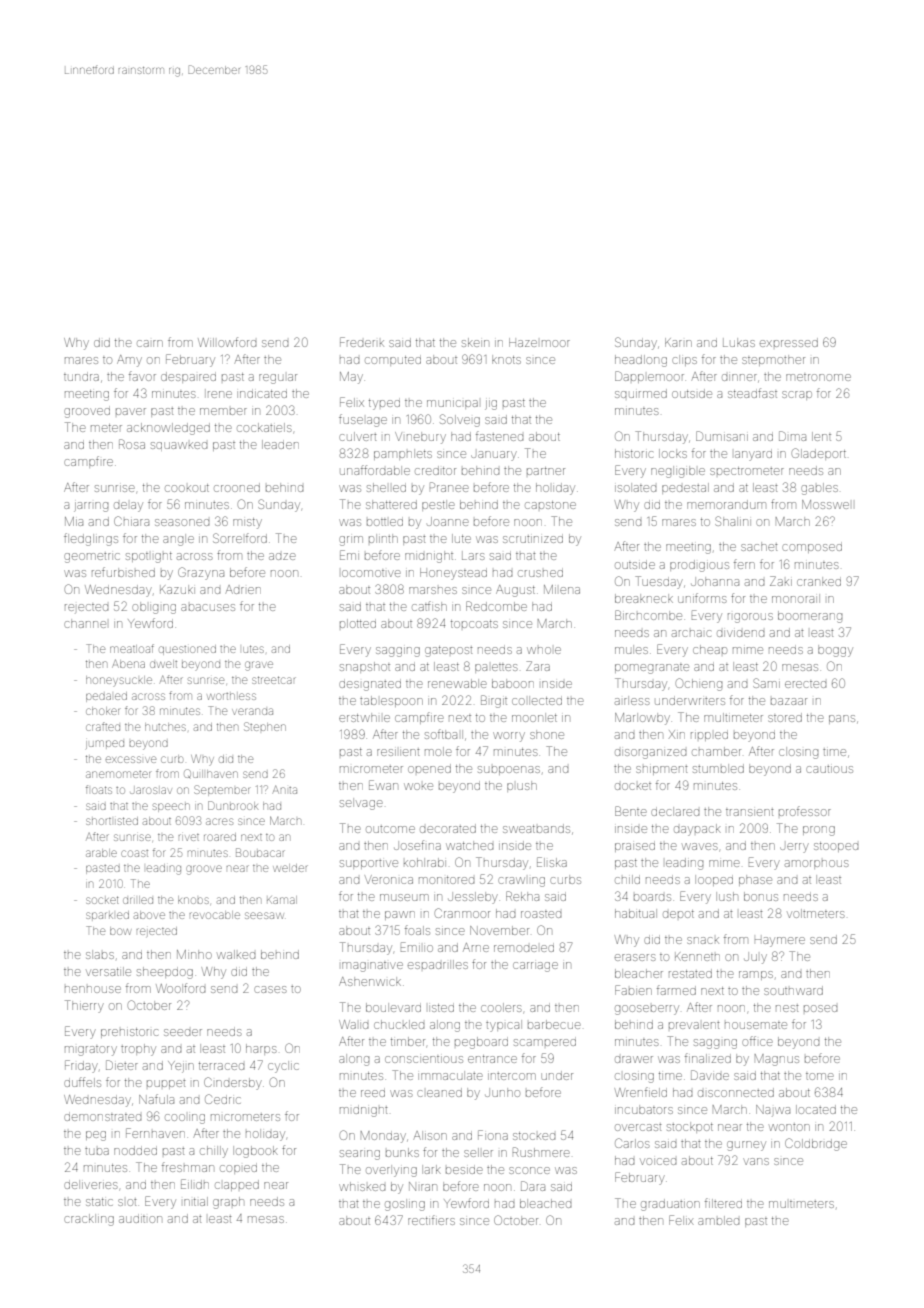 The height and width of the document is (1308, 924). I want to click on terraced, so click(221, 1066).
